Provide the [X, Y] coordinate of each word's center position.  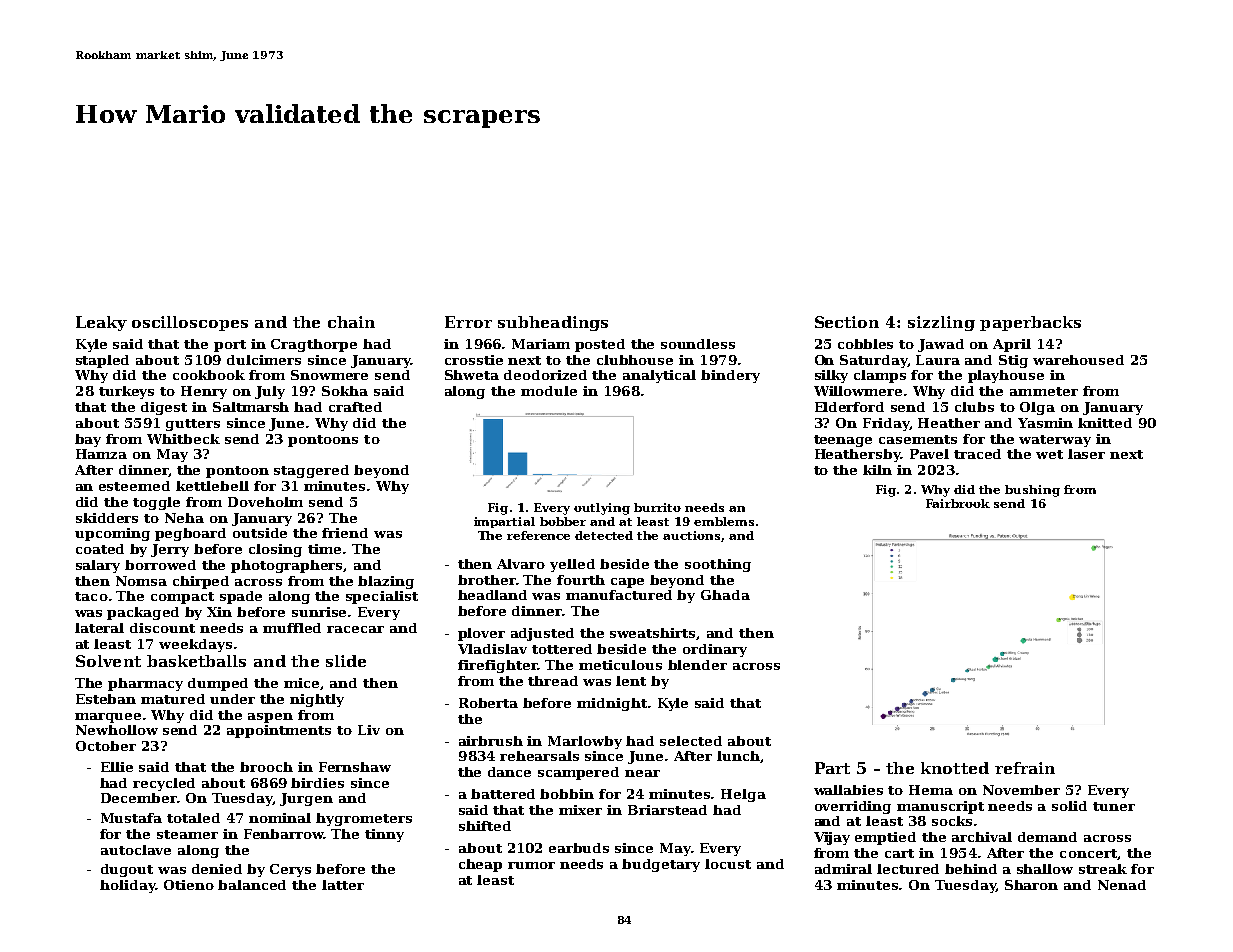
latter [343, 885]
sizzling [941, 323]
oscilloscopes [190, 323]
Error [468, 322]
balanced [252, 885]
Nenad [1122, 885]
